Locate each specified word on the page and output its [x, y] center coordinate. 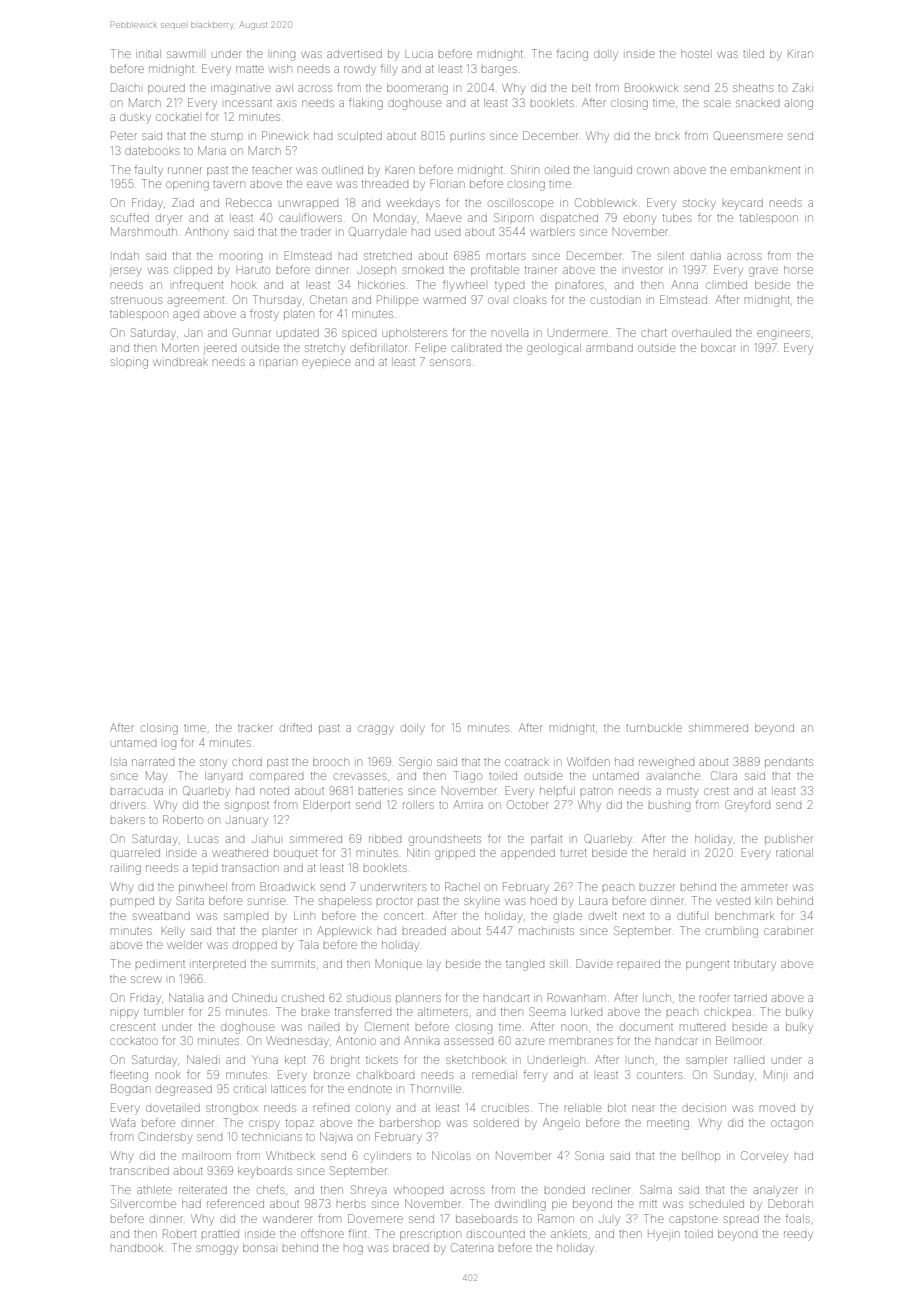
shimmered [718, 728]
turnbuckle [654, 728]
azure [530, 1041]
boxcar [718, 348]
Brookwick [652, 87]
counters [659, 1075]
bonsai [259, 1248]
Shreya [368, 1191]
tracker [255, 728]
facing [572, 55]
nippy [125, 1014]
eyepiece [326, 364]
